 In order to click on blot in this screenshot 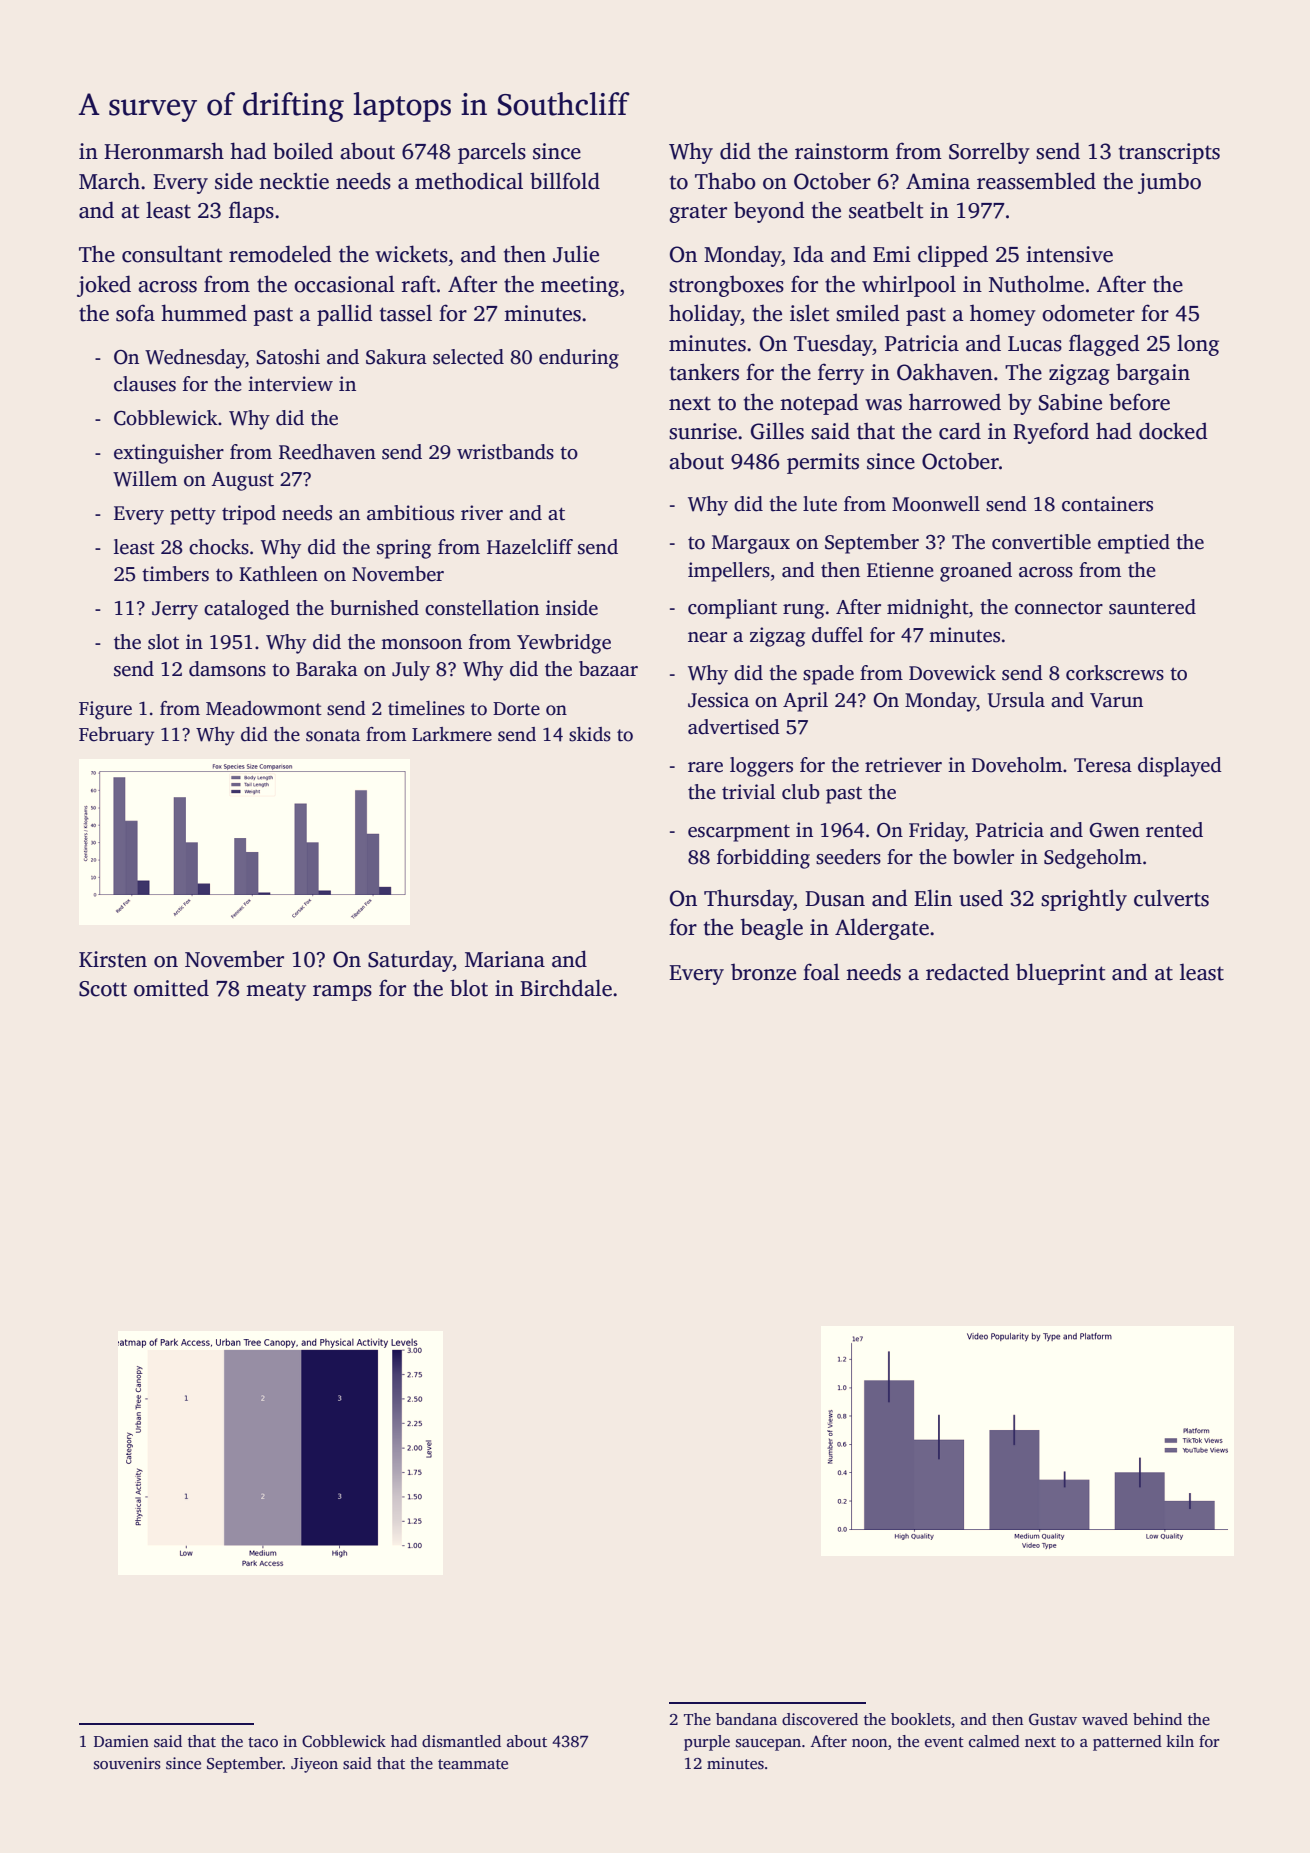, I will do `click(469, 988)`.
